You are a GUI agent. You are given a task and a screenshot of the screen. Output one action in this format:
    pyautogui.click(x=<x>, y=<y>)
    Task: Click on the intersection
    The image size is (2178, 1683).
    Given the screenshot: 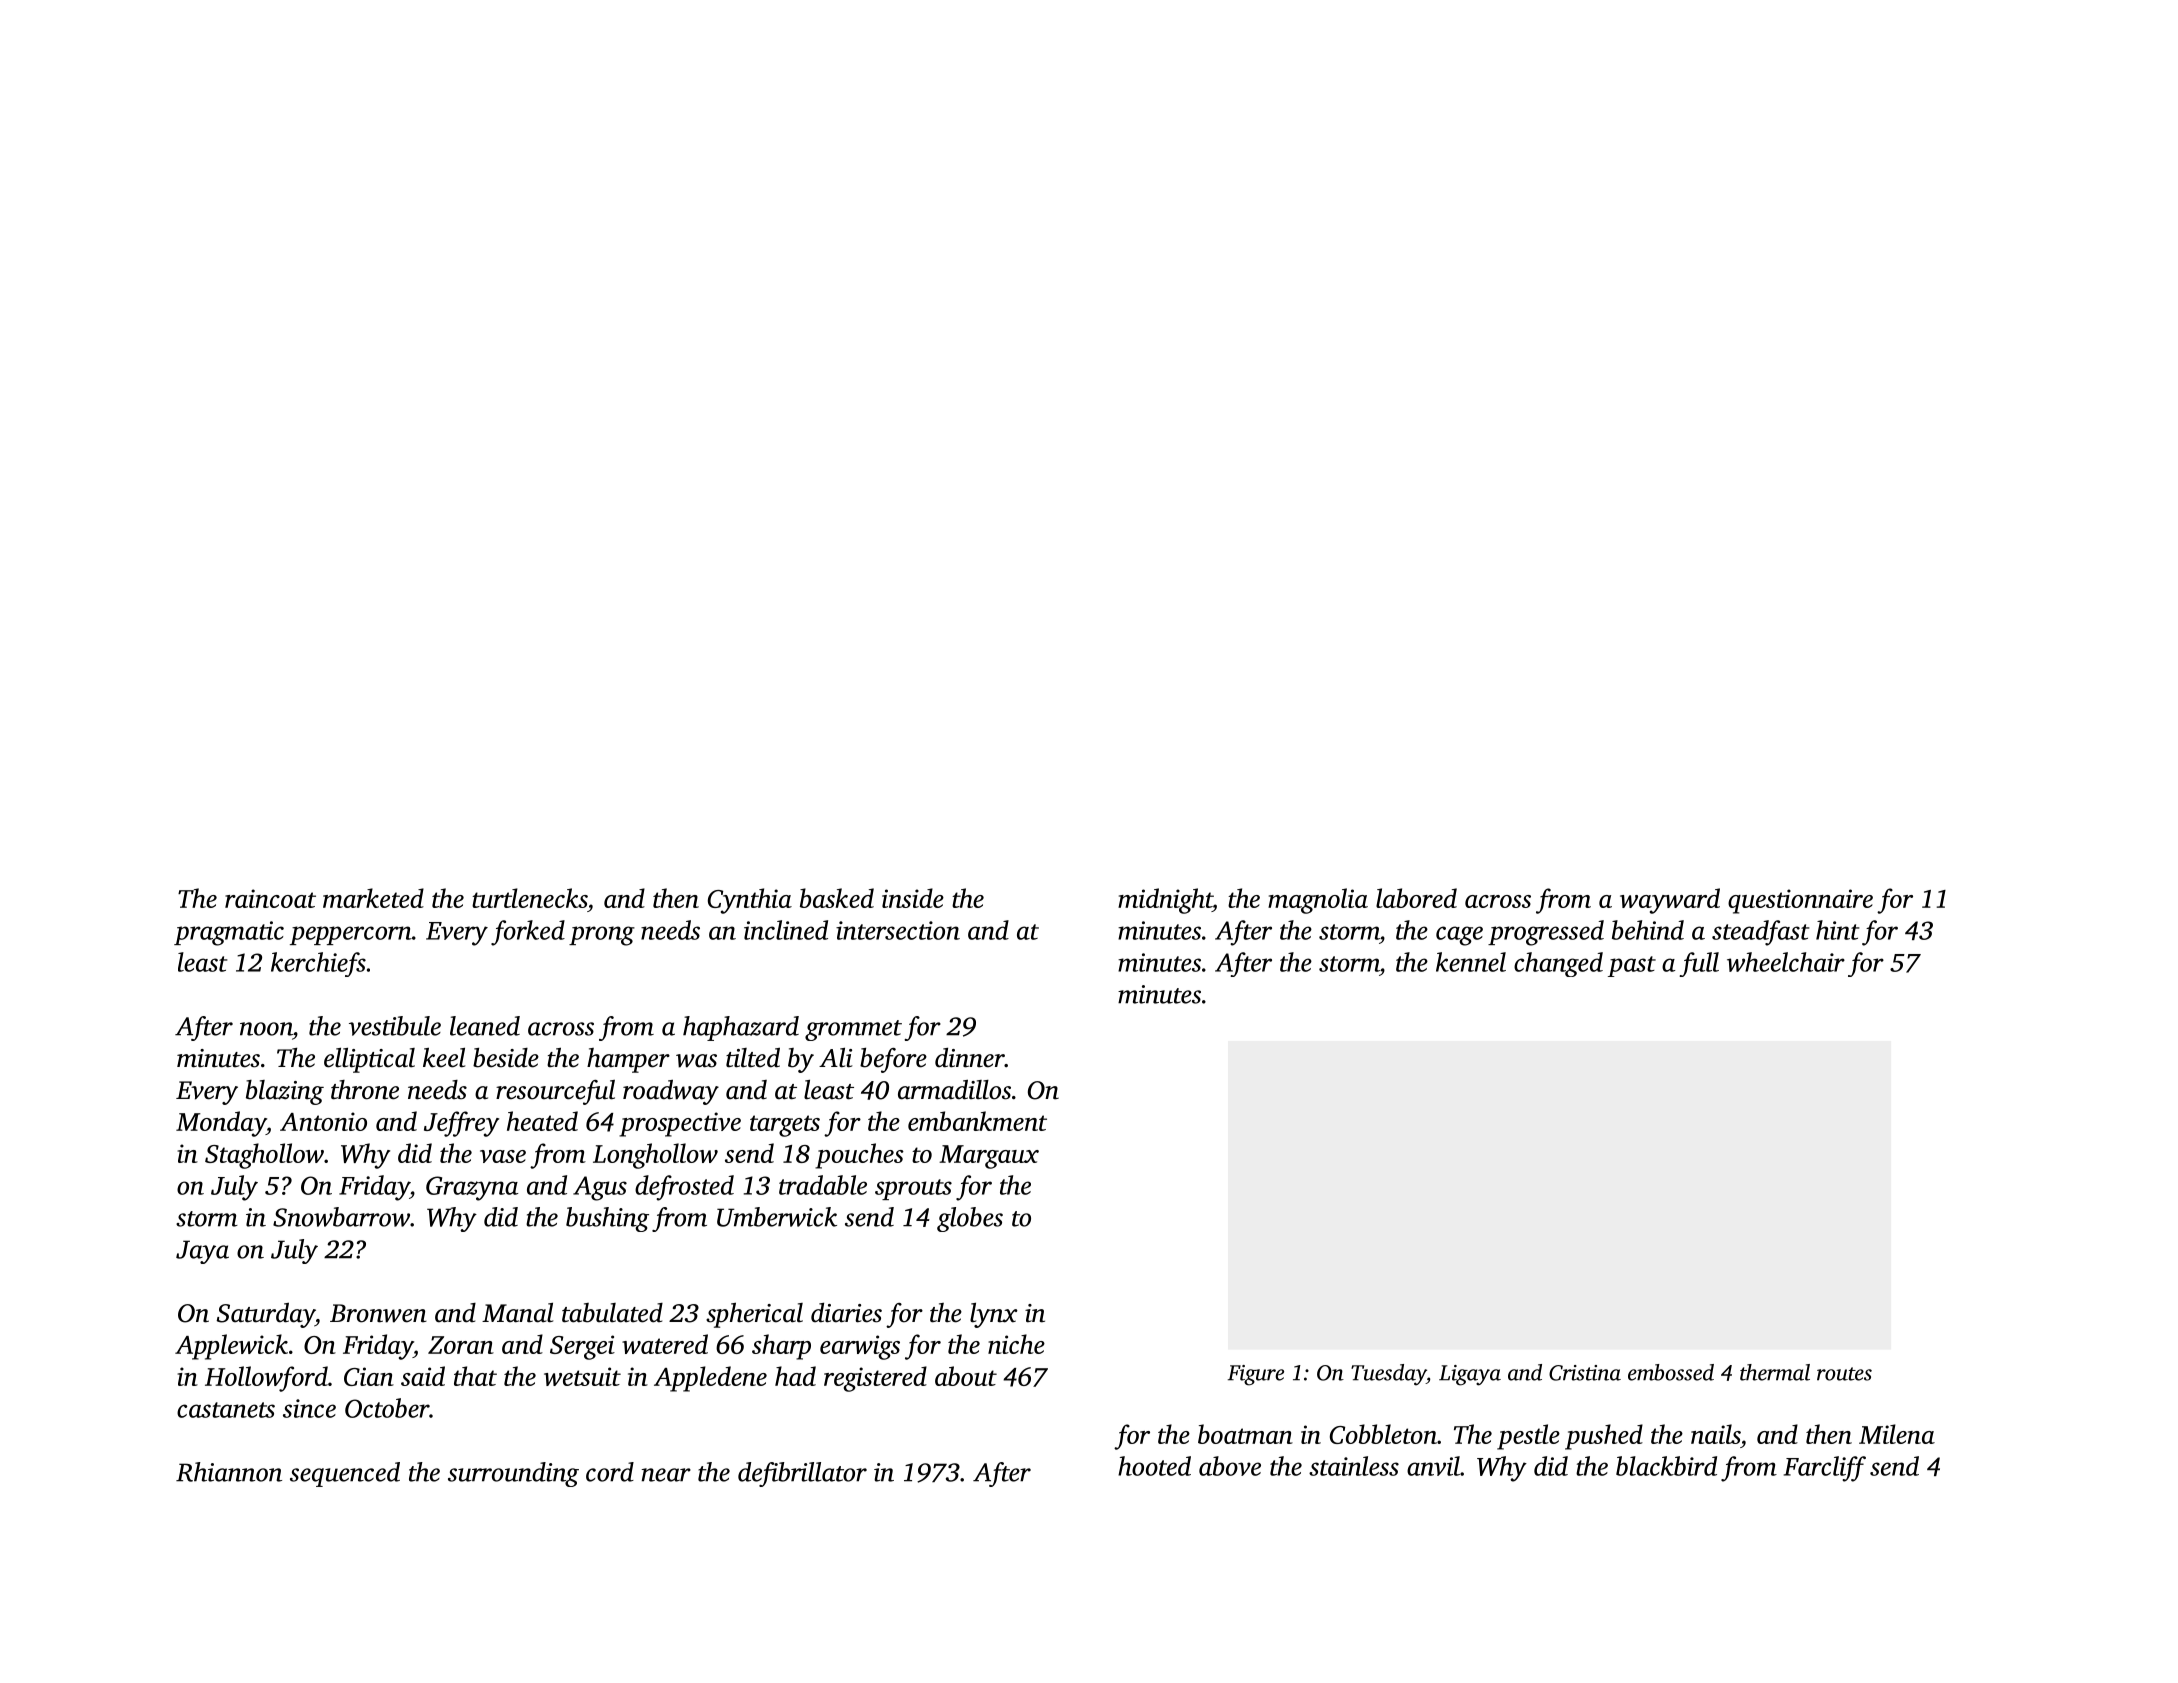 What is the action you would take?
    pyautogui.click(x=898, y=930)
